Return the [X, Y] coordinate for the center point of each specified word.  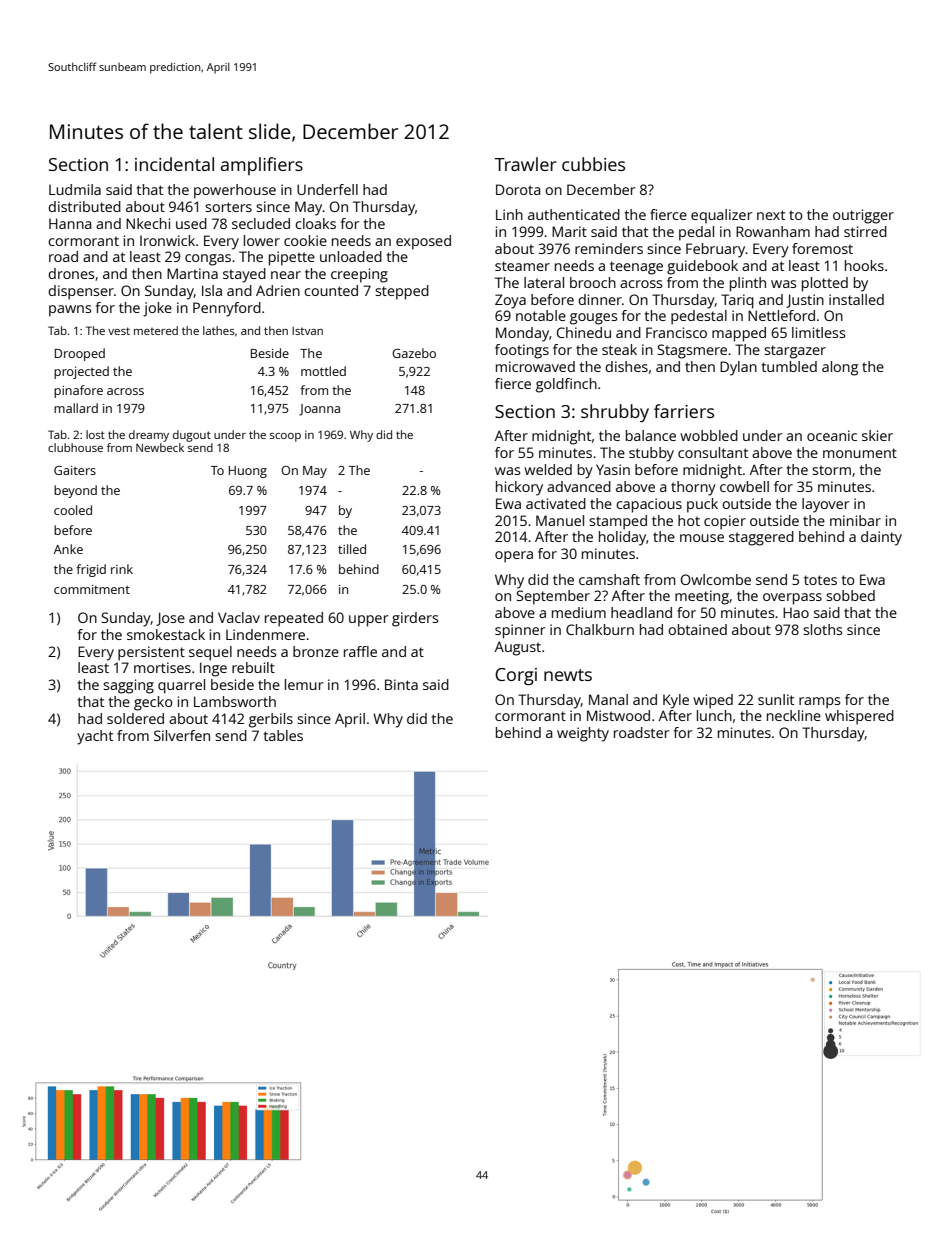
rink [122, 569]
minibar [855, 520]
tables [283, 735]
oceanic [832, 435]
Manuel [560, 520]
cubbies [593, 164]
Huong [248, 472]
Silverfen [182, 735]
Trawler [525, 164]
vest [119, 331]
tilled [352, 549]
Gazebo [414, 353]
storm [831, 470]
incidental [174, 164]
